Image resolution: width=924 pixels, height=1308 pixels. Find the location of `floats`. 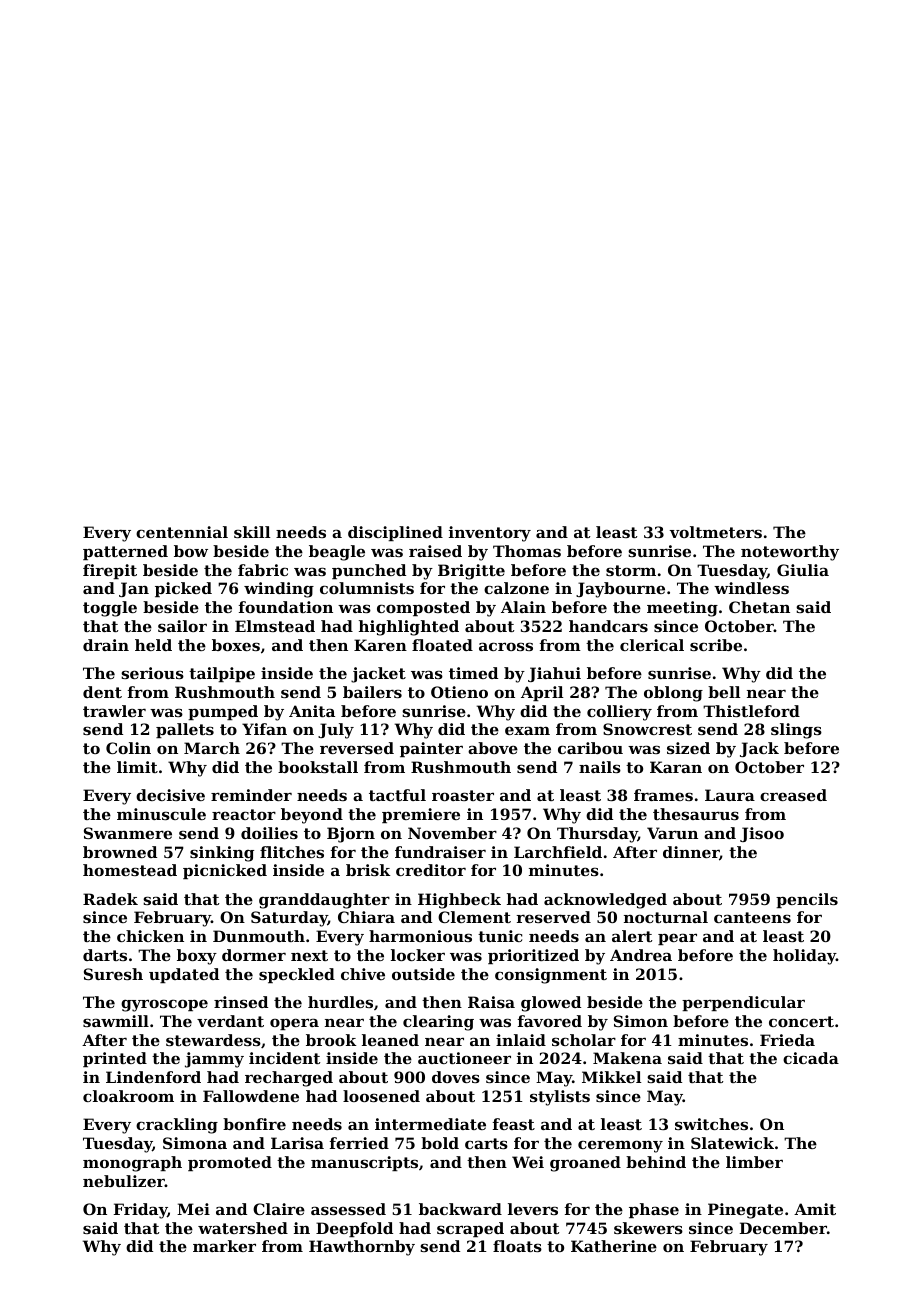

floats is located at coordinates (517, 1246).
